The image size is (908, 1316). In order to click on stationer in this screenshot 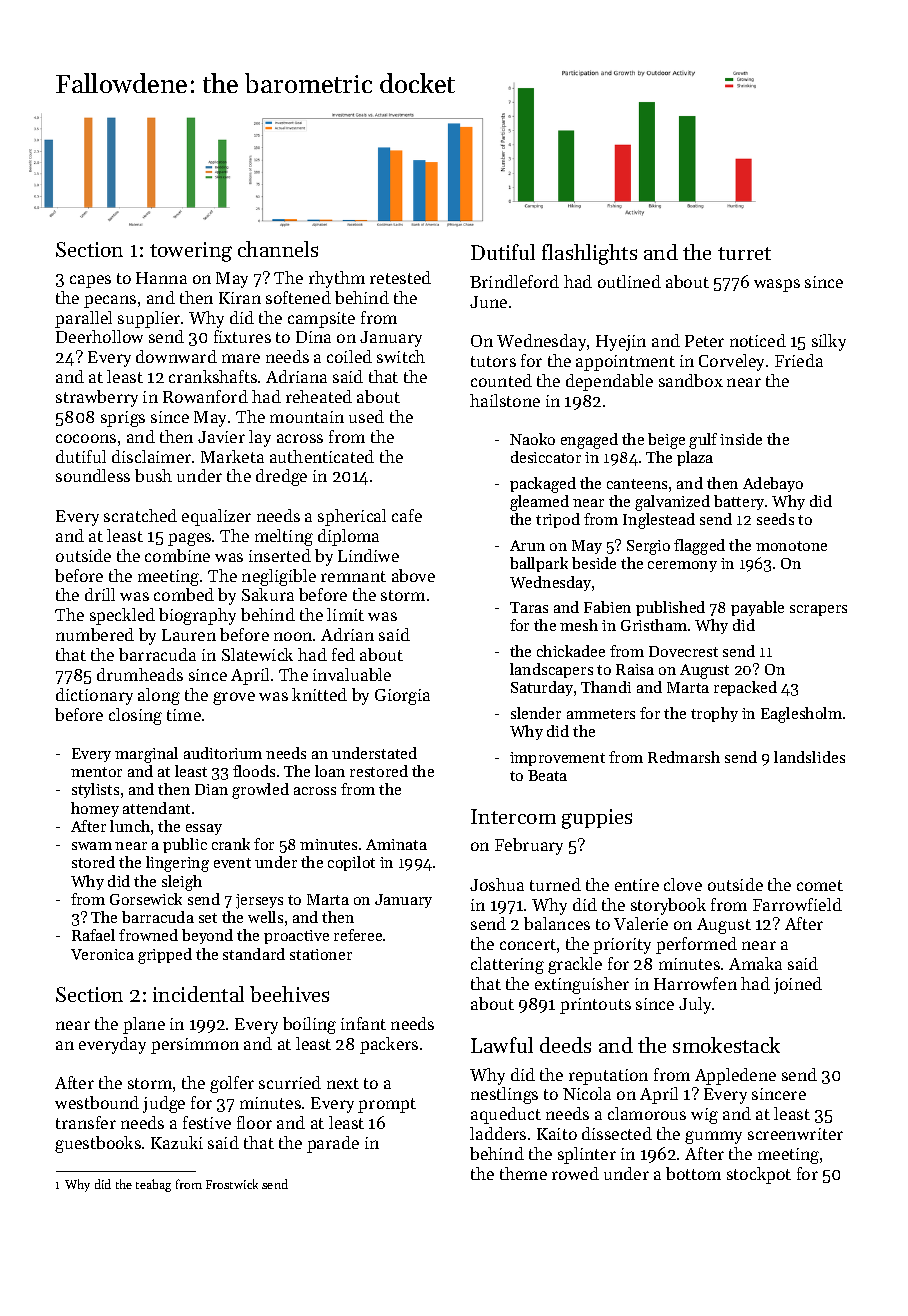, I will do `click(321, 954)`.
